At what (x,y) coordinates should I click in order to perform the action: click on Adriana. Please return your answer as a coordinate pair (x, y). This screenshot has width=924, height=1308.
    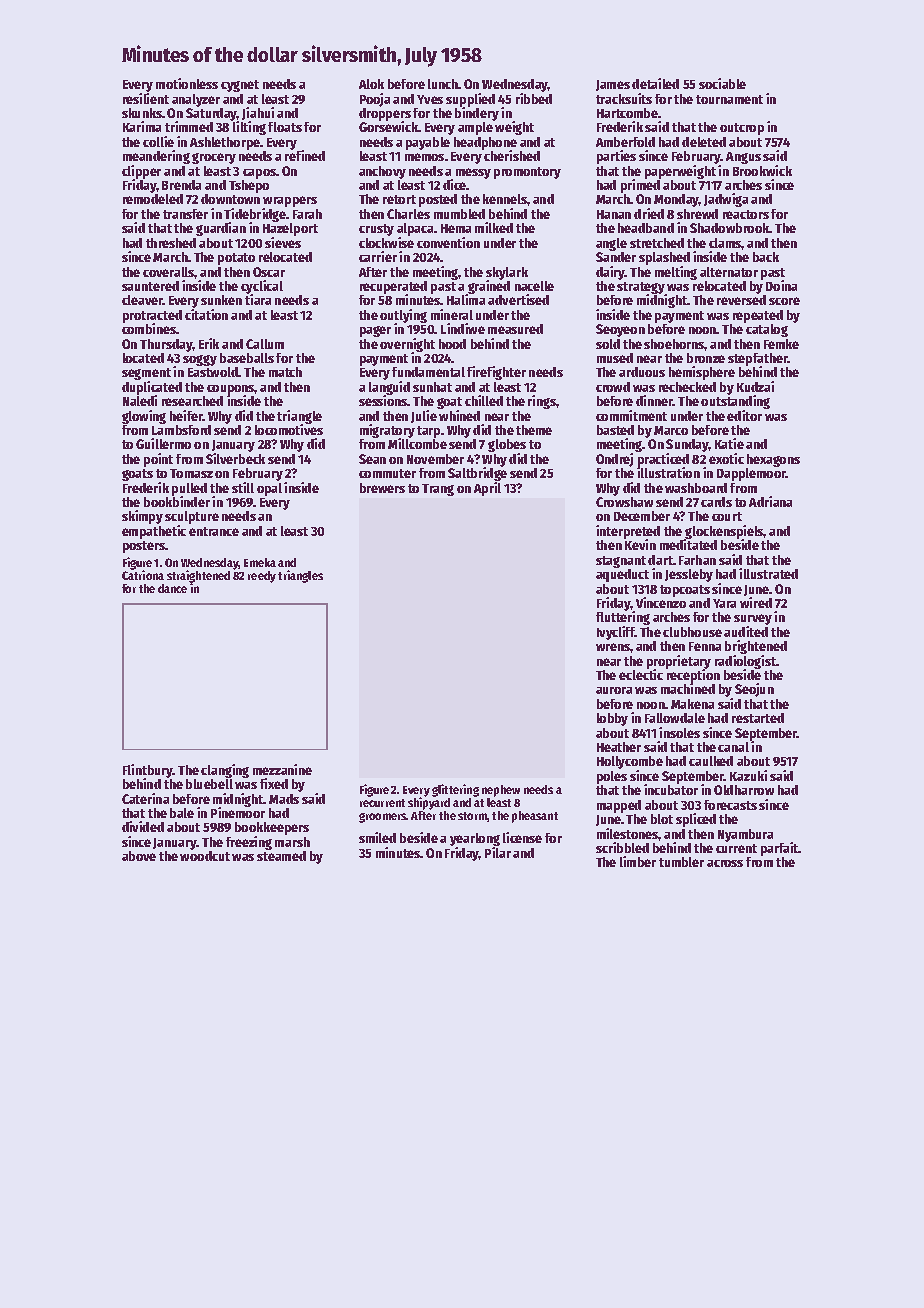
    Looking at the image, I should click on (770, 501).
